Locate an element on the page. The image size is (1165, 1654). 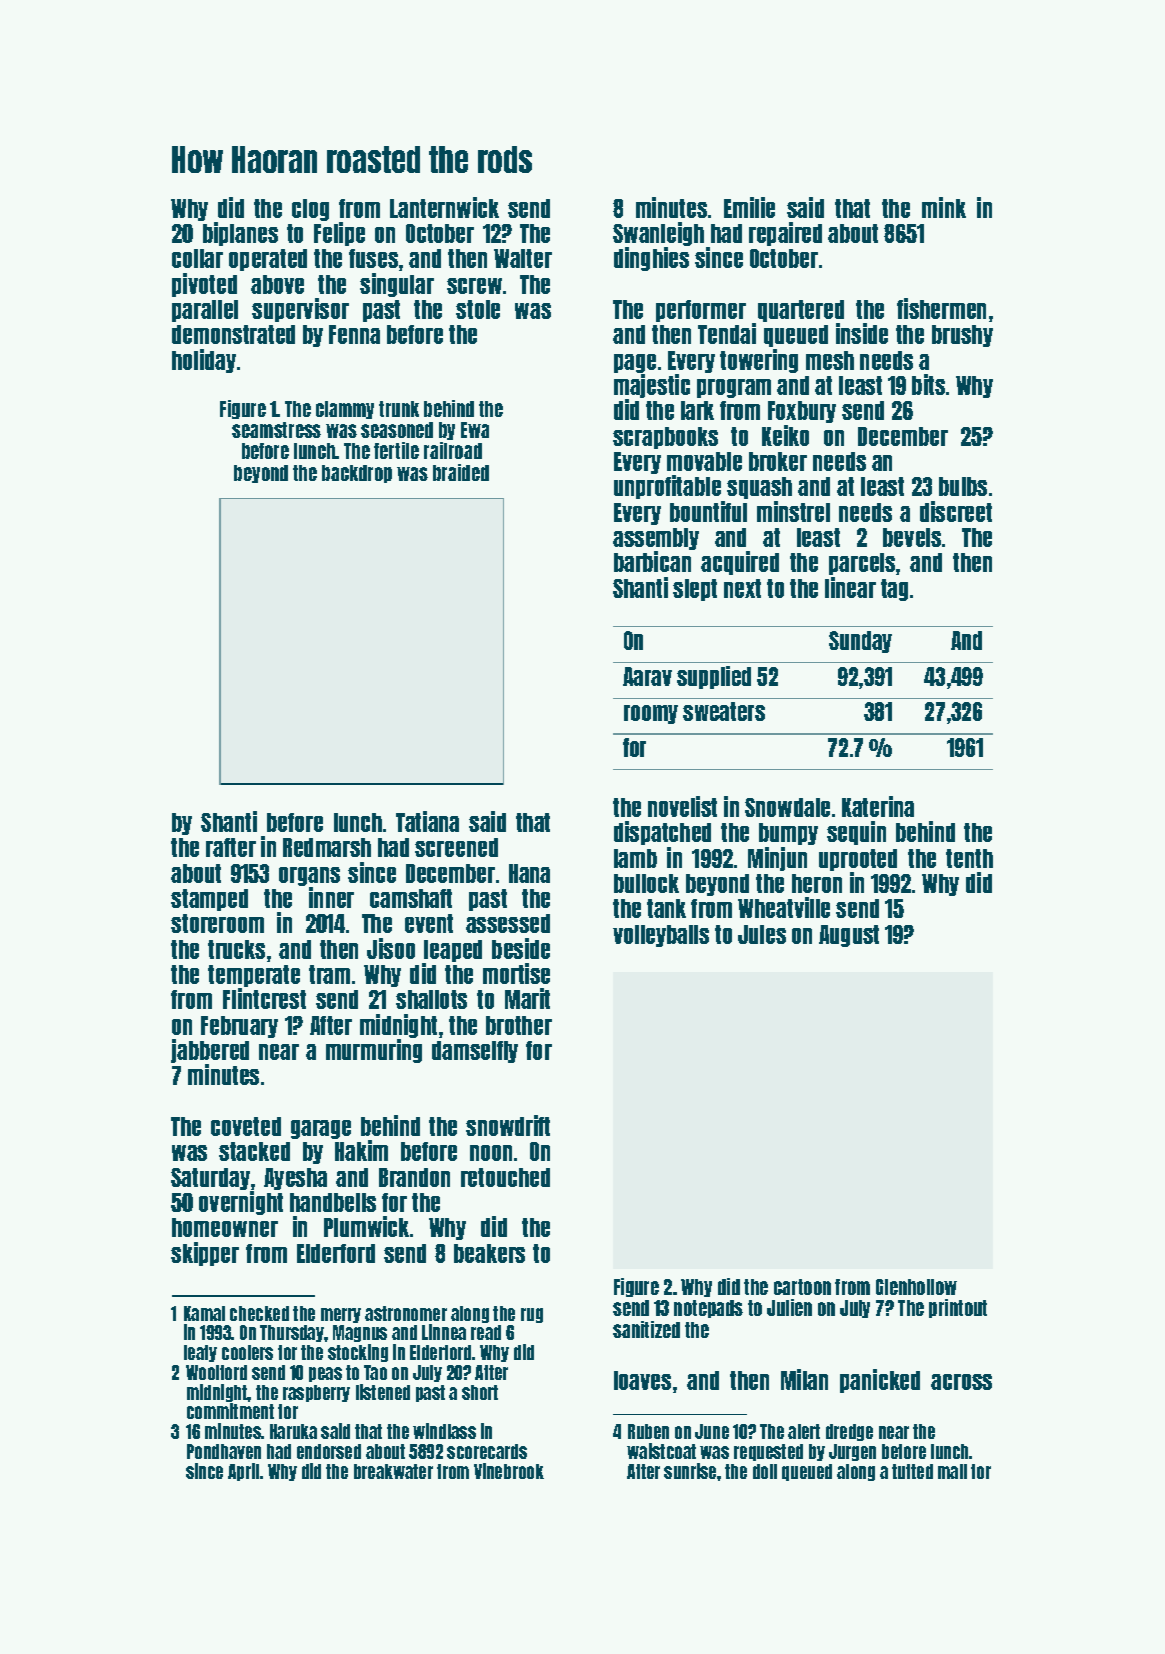
mink is located at coordinates (944, 207).
